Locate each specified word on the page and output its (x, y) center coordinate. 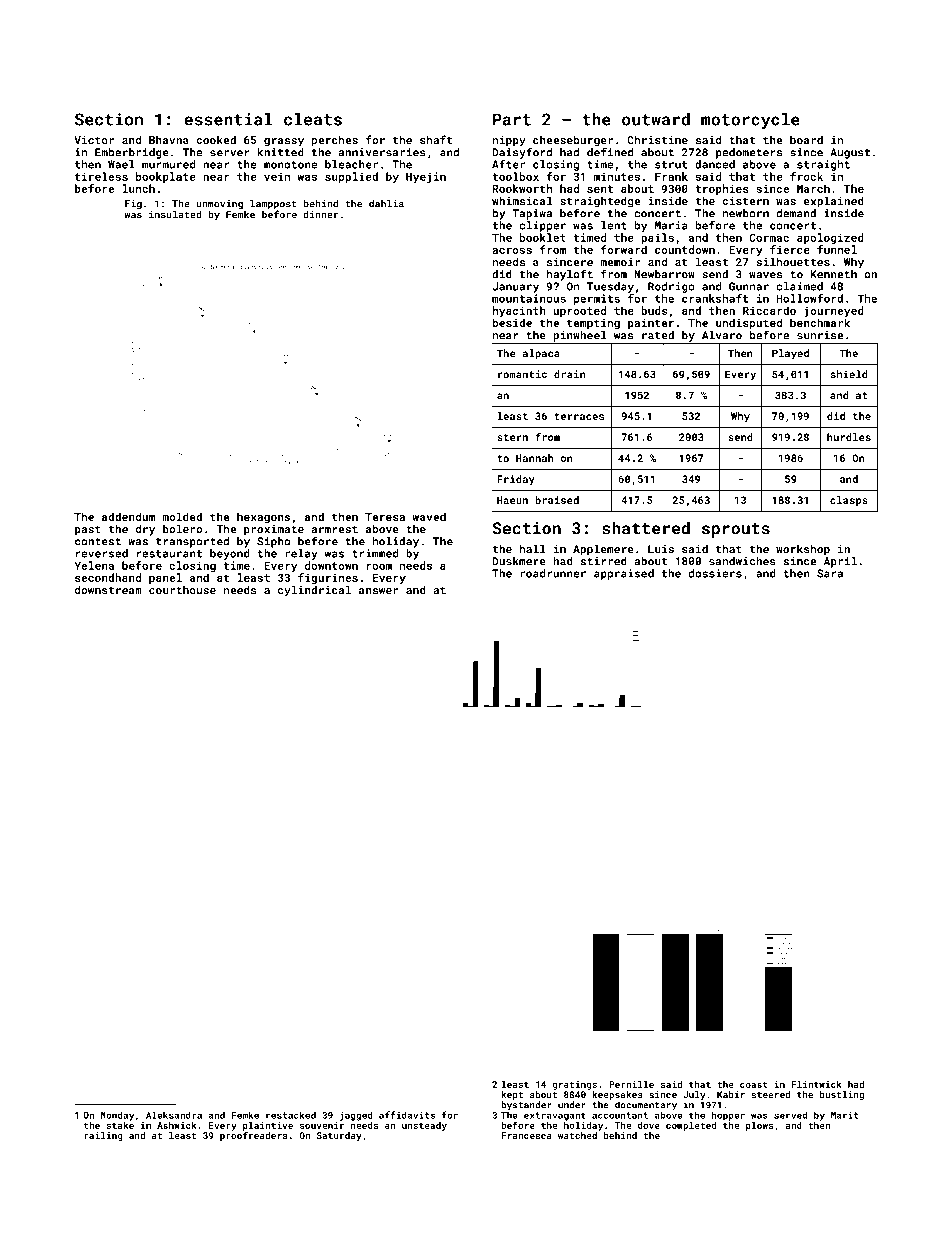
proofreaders (253, 1136)
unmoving (219, 205)
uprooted (579, 311)
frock (806, 176)
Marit (844, 1115)
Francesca (526, 1135)
